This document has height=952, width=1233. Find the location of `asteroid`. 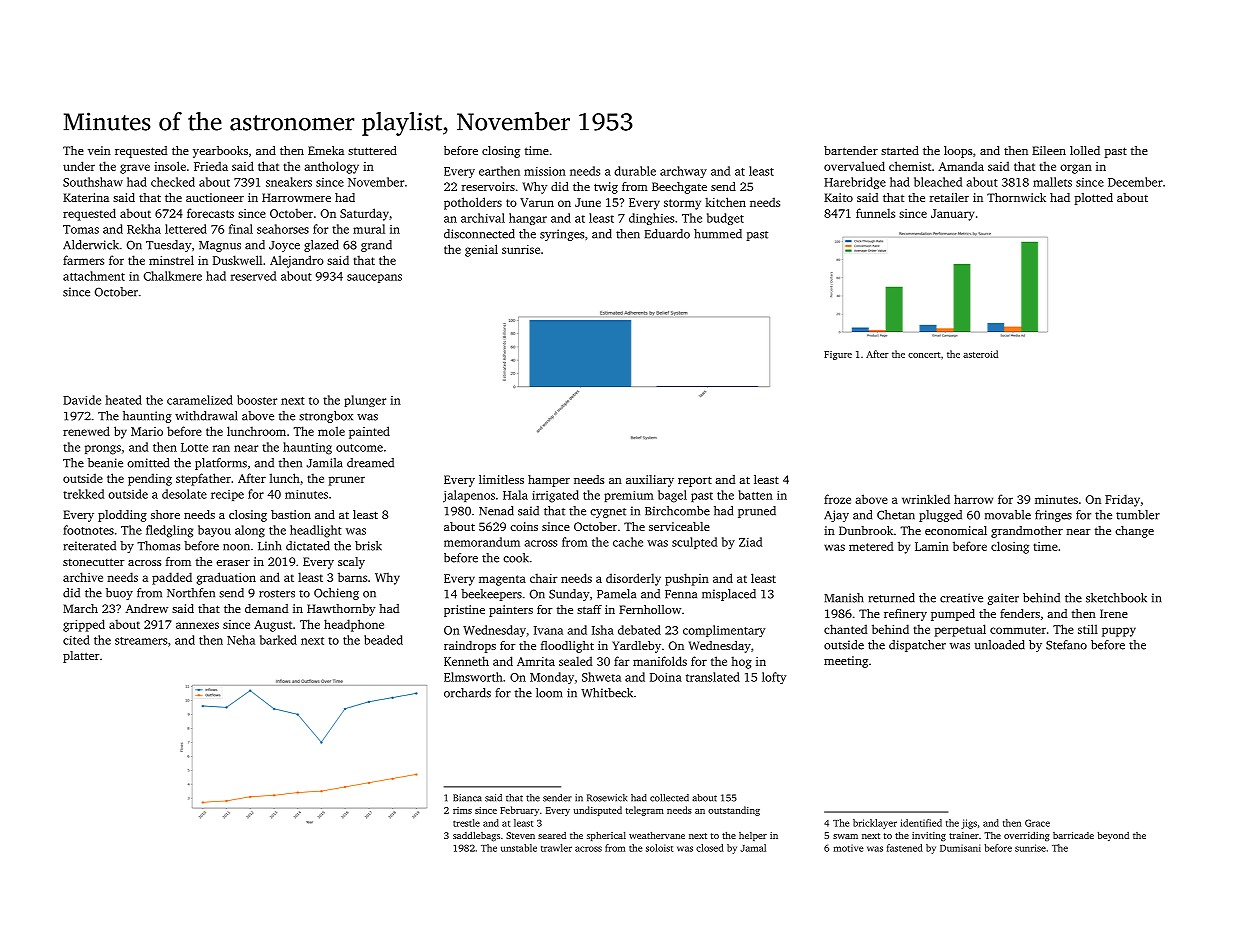

asteroid is located at coordinates (980, 354).
